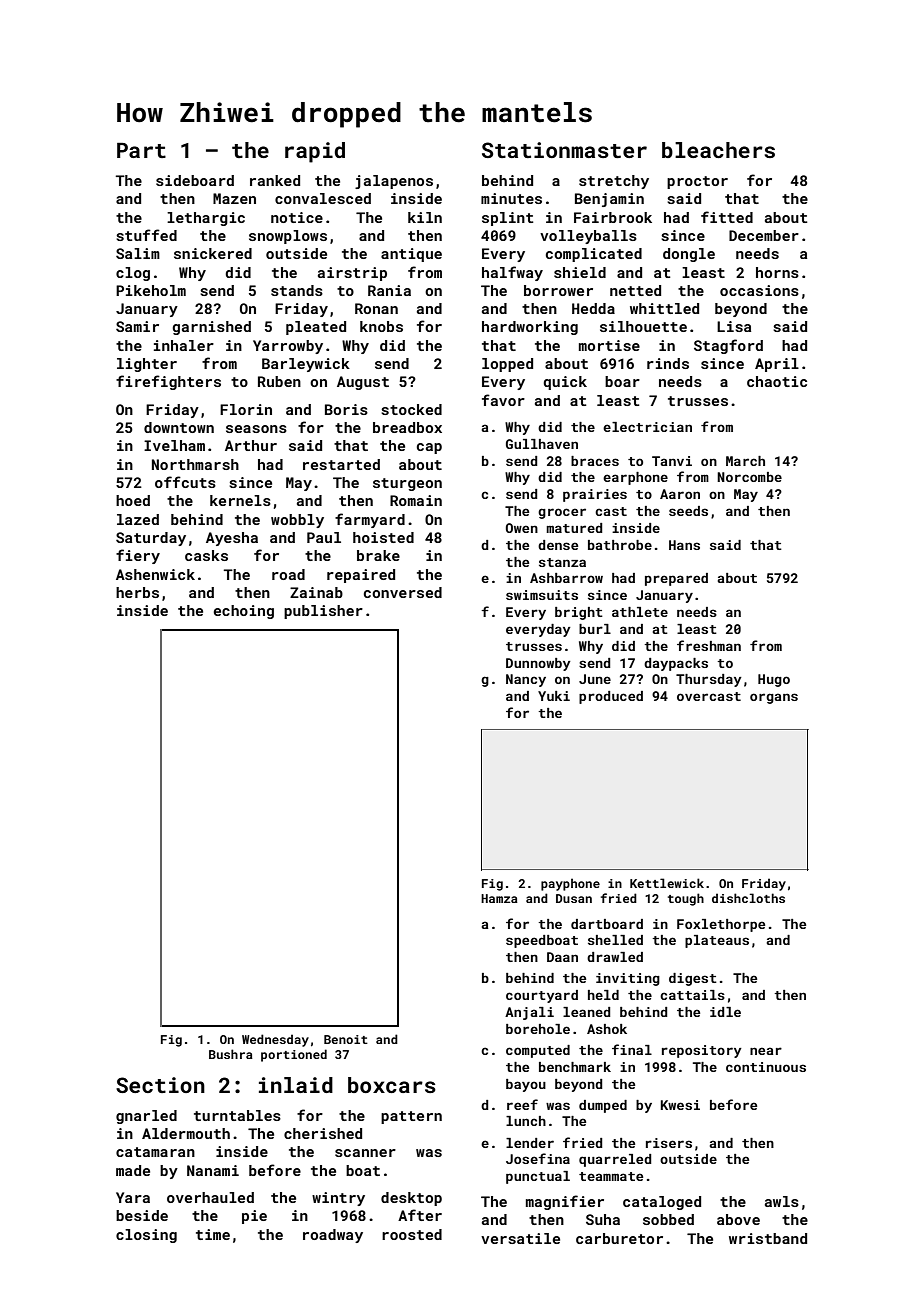 The height and width of the screenshot is (1308, 924). I want to click on Aaron, so click(680, 494).
